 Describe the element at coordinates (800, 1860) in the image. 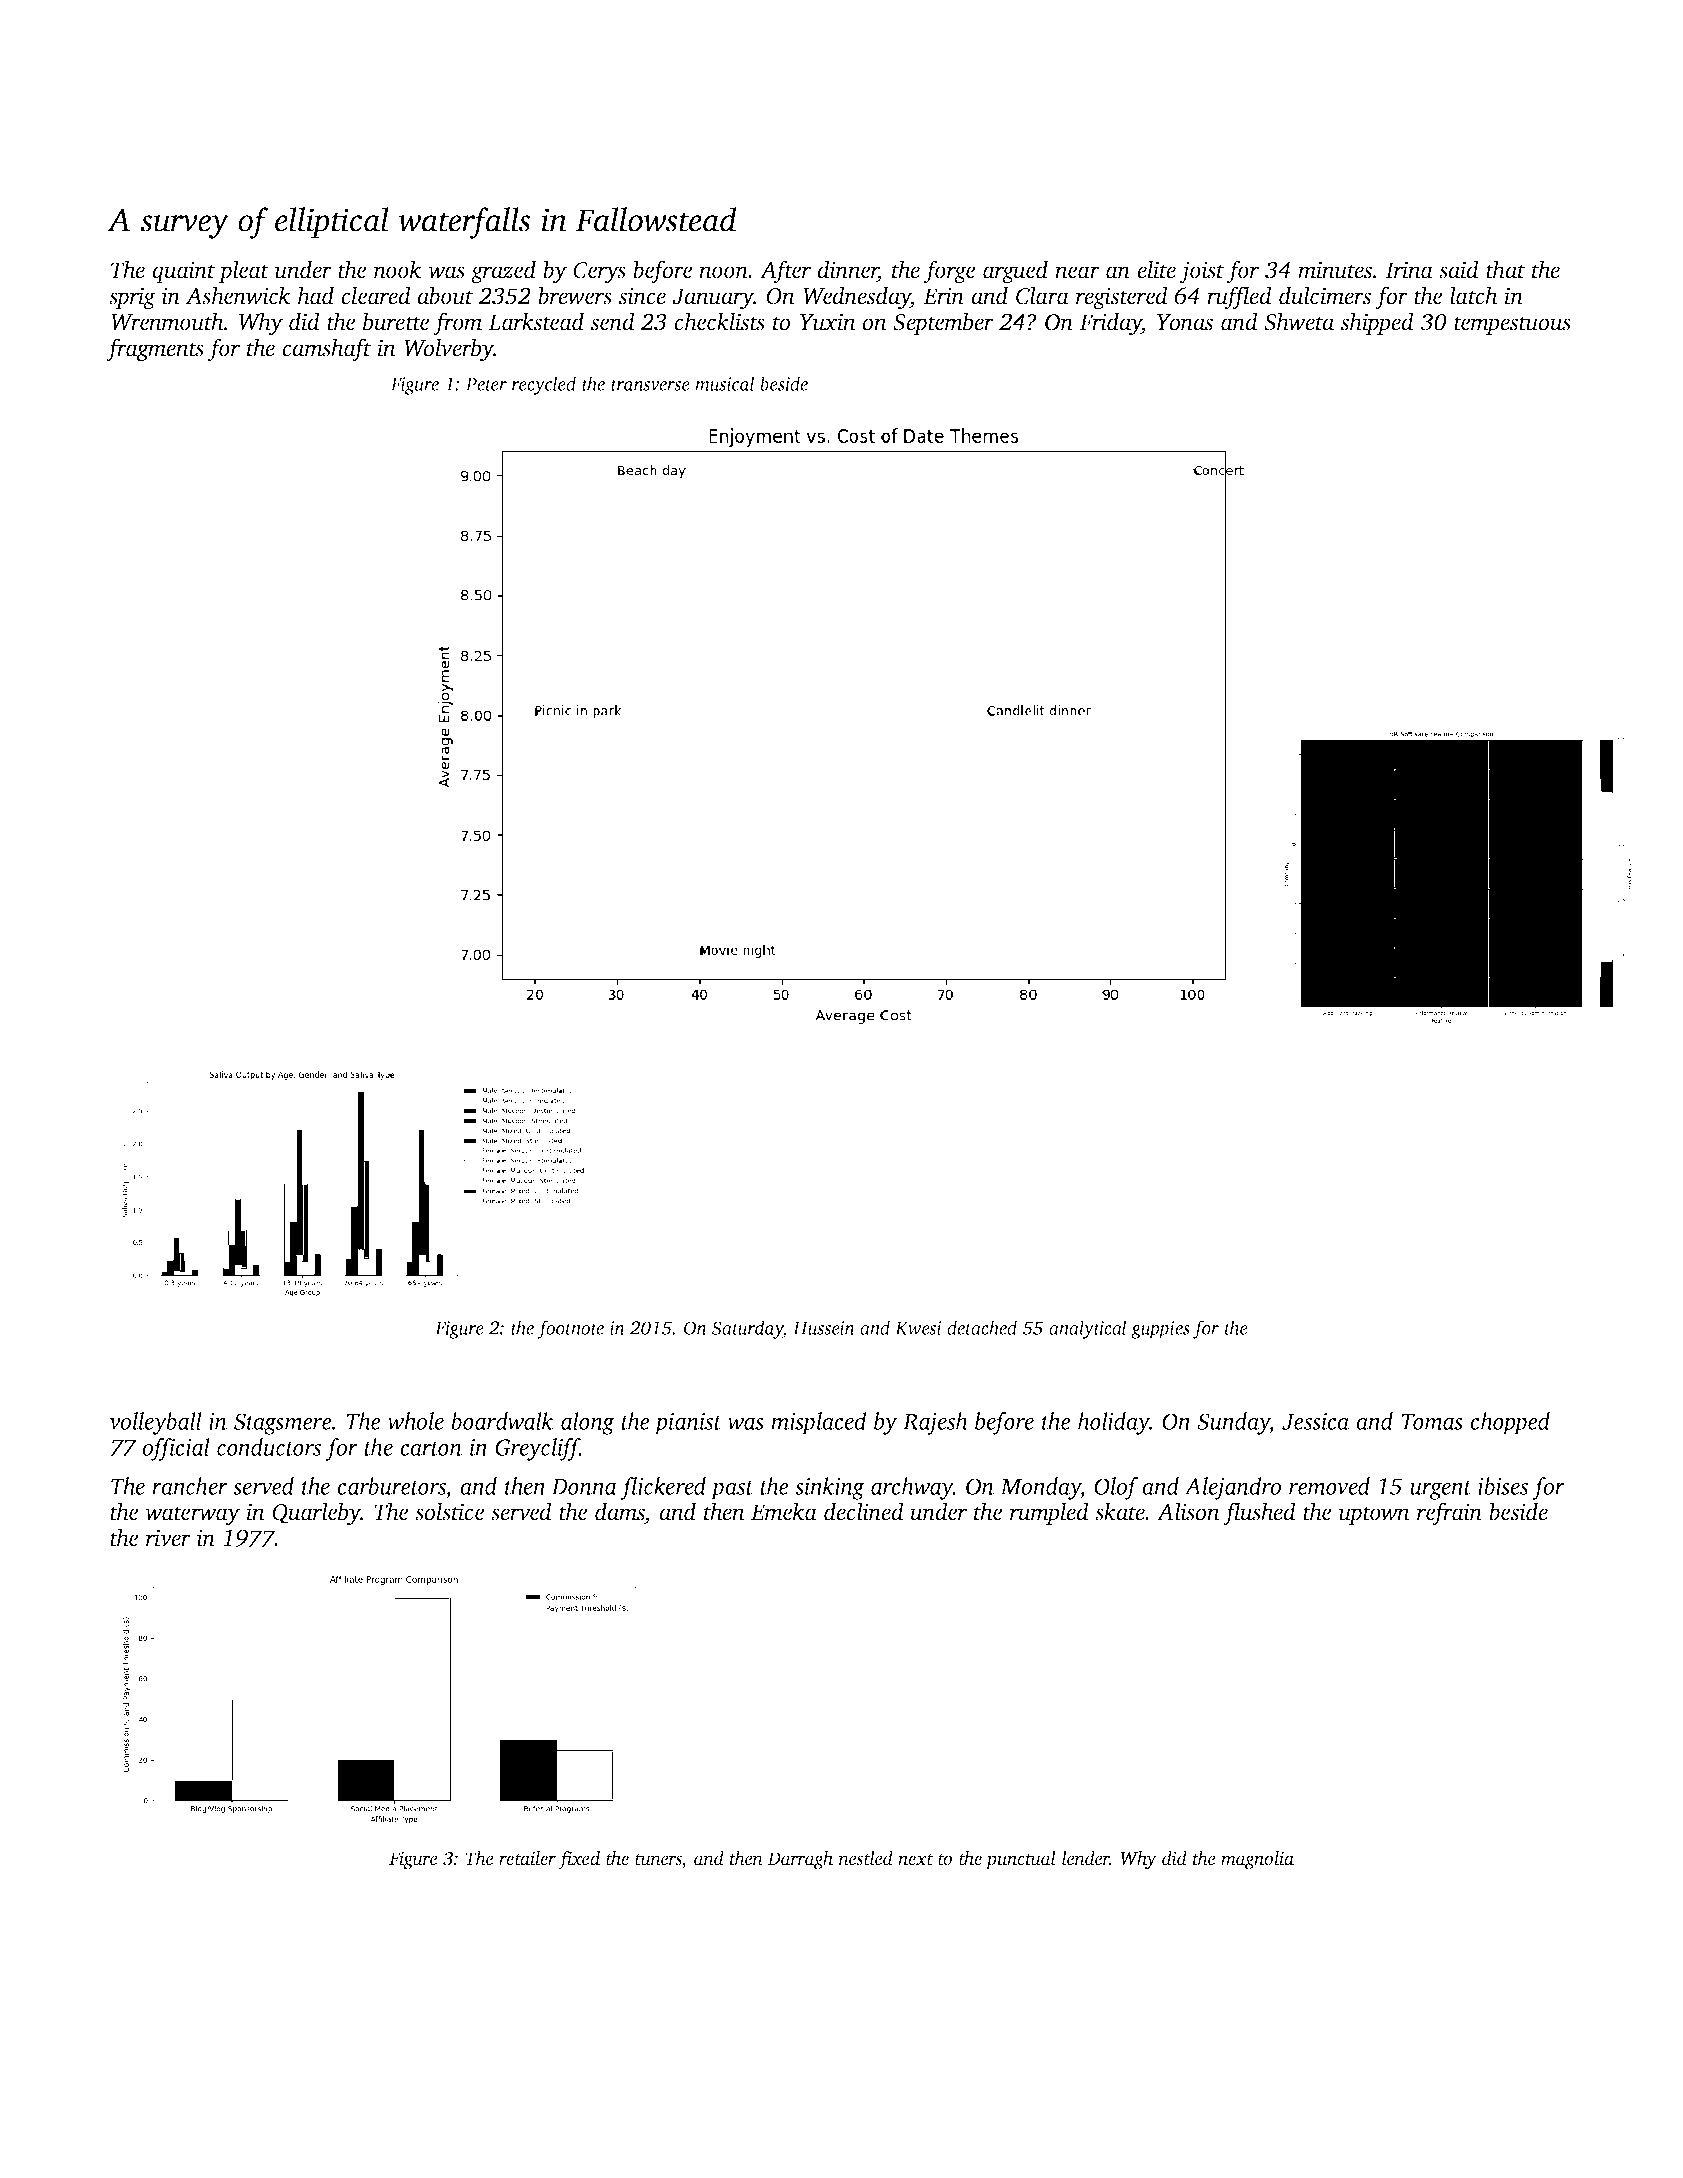

I see `Darragh` at that location.
